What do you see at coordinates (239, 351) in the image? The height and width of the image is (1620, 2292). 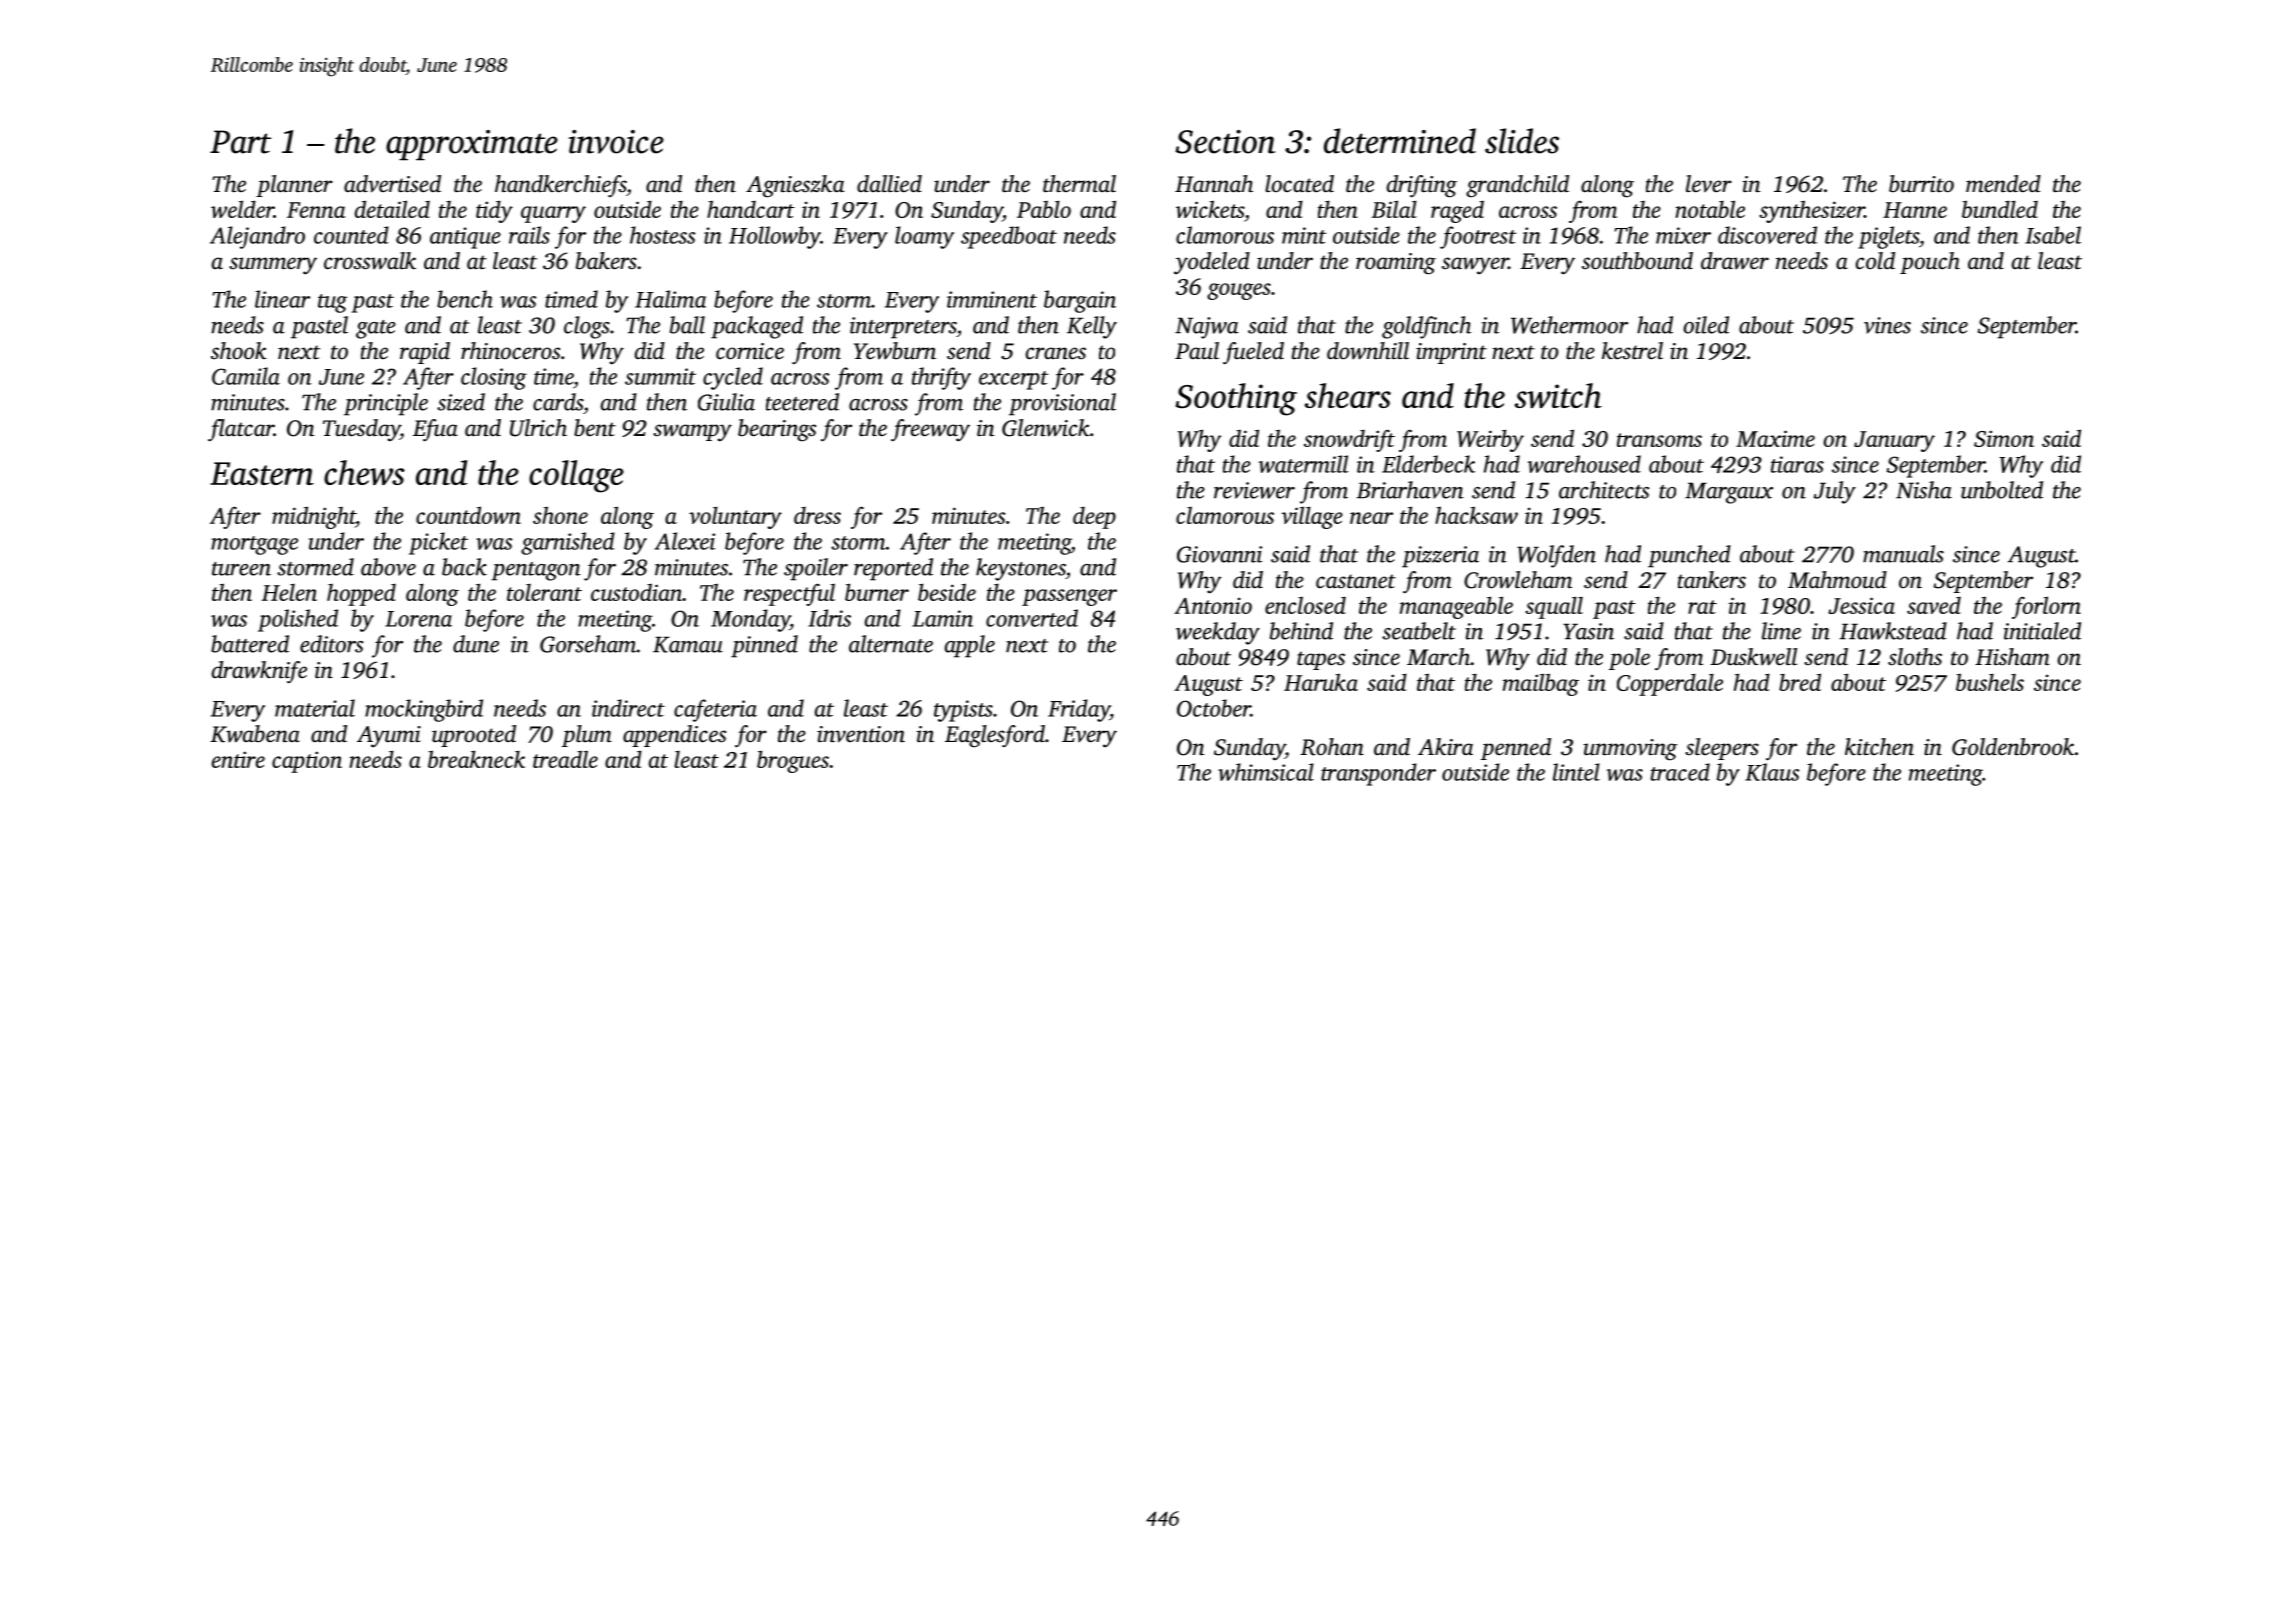 I see `shook` at bounding box center [239, 351].
